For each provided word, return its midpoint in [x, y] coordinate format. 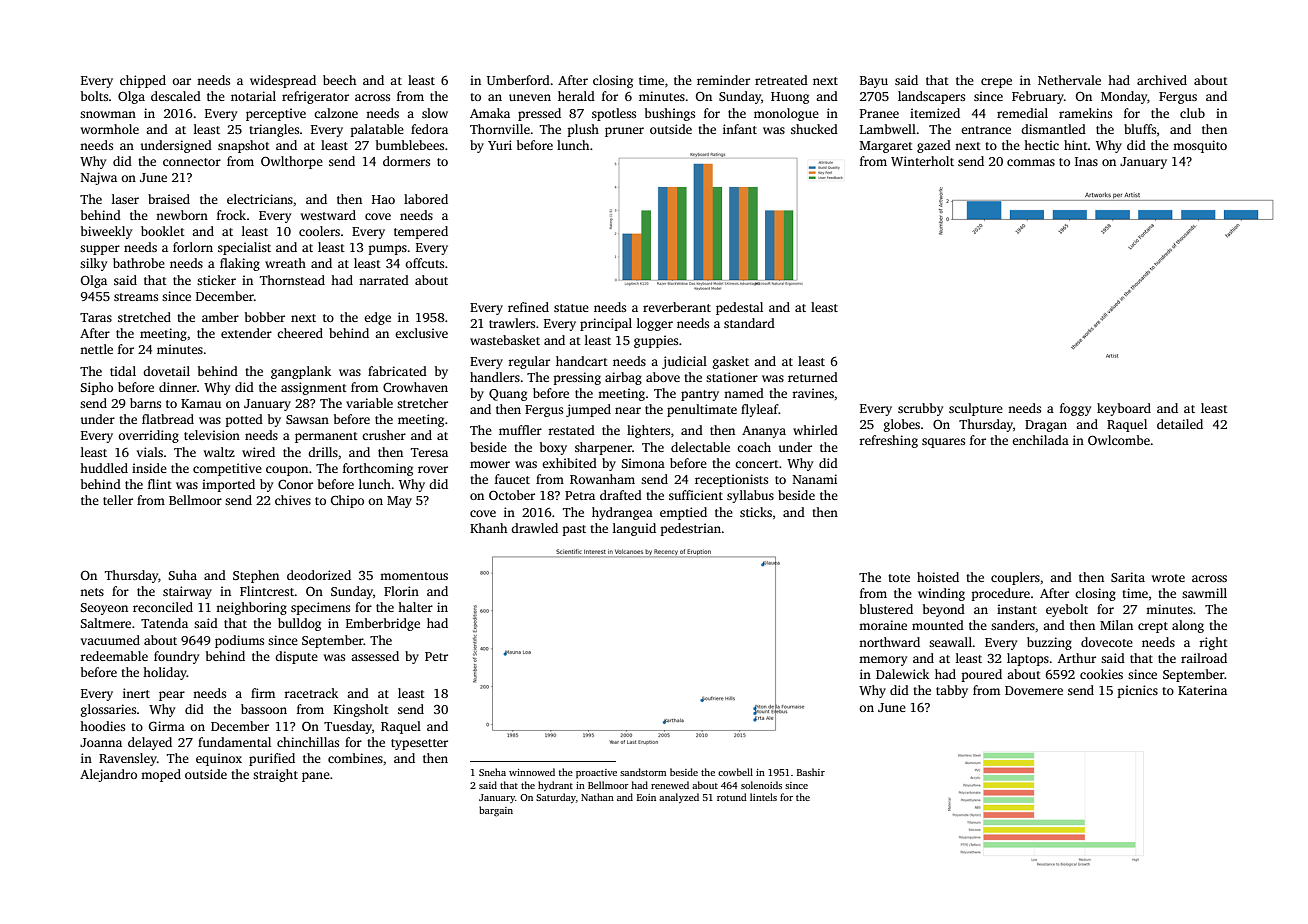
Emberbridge [383, 624]
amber [220, 317]
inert [136, 693]
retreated [781, 80]
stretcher [422, 403]
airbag [623, 378]
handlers [495, 377]
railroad [1204, 658]
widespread [283, 81]
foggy [1075, 409]
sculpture [976, 409]
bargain [496, 811]
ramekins [1085, 113]
